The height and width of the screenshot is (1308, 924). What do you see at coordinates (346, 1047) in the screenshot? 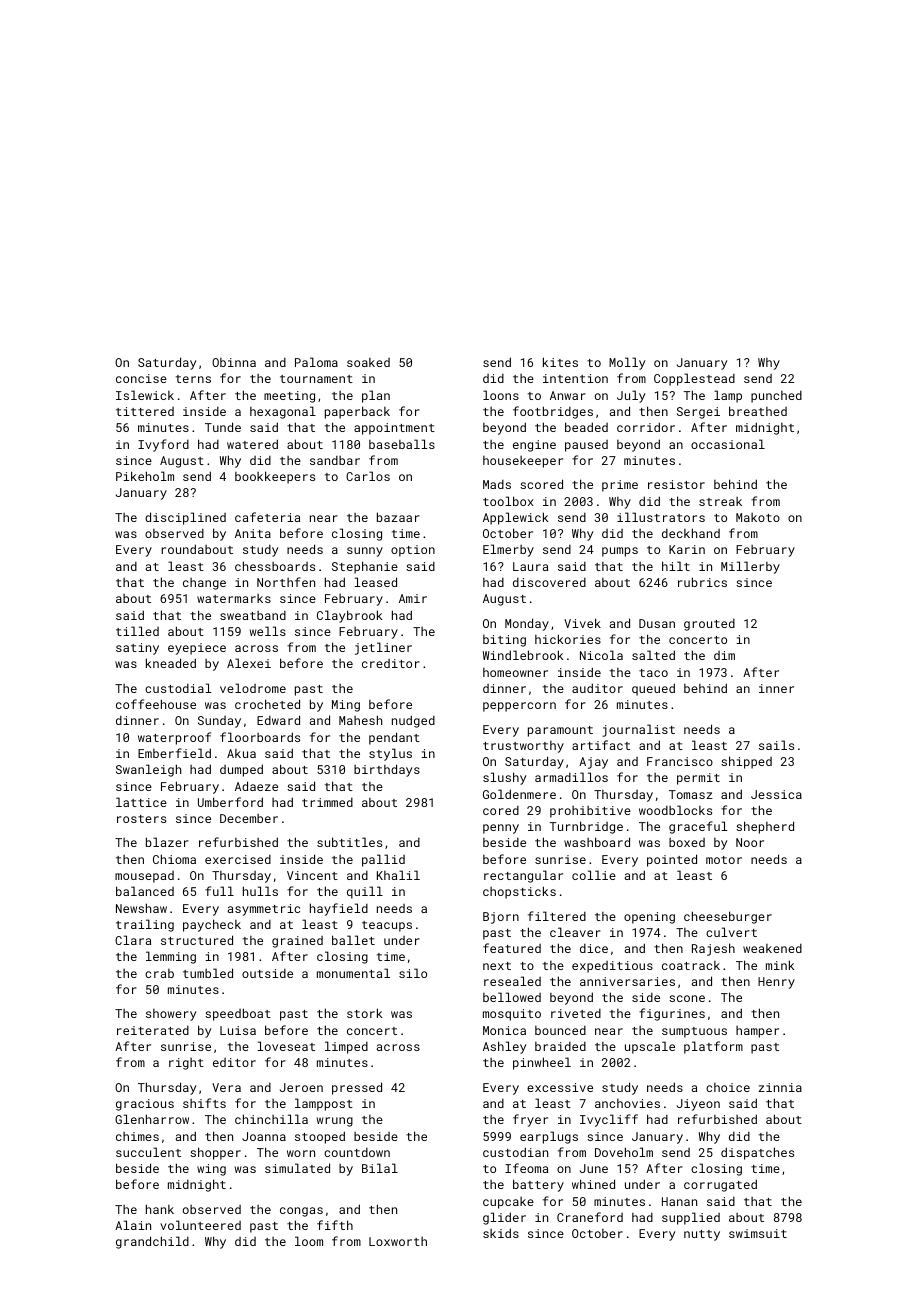
I see `limped` at bounding box center [346, 1047].
